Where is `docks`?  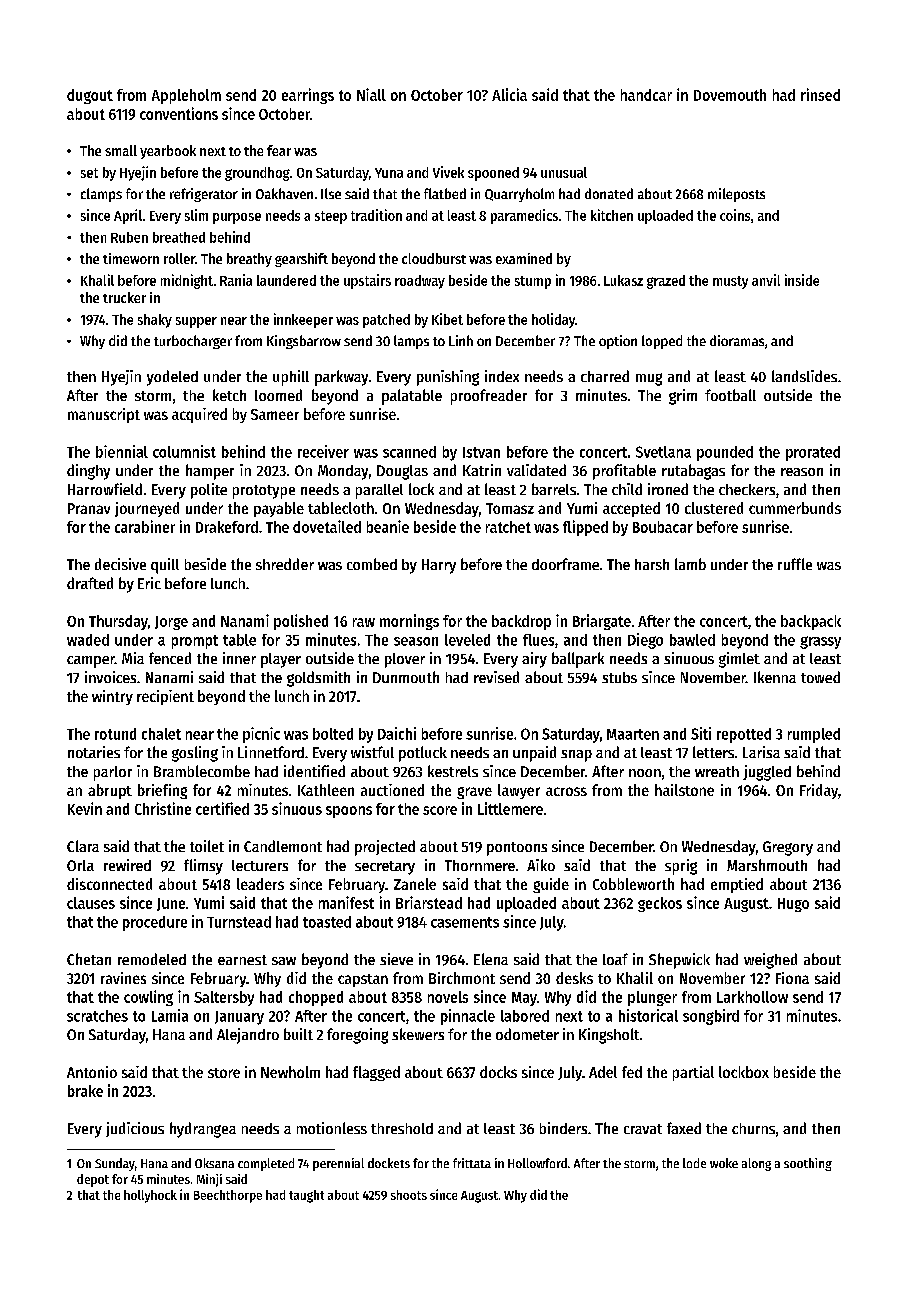 docks is located at coordinates (498, 1072).
